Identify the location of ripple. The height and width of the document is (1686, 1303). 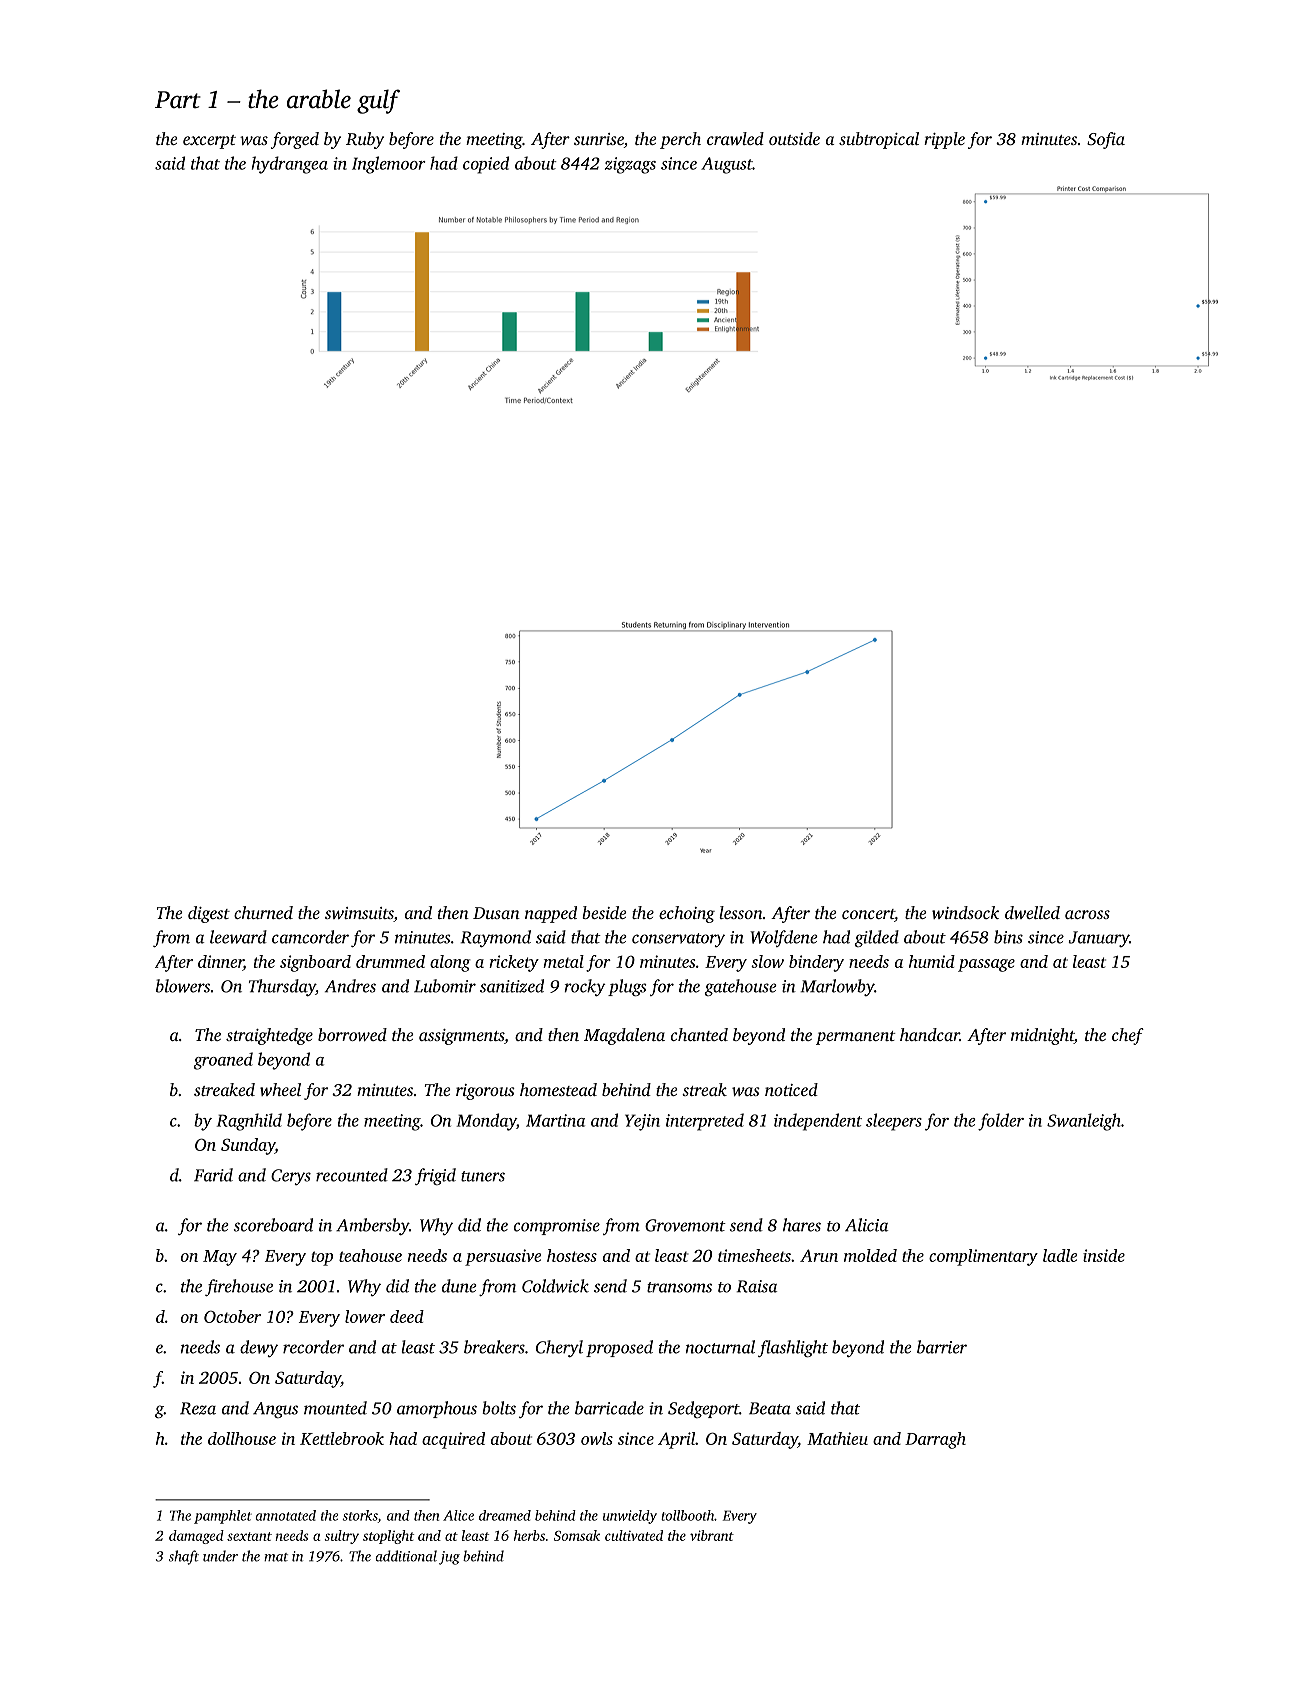
(944, 140).
